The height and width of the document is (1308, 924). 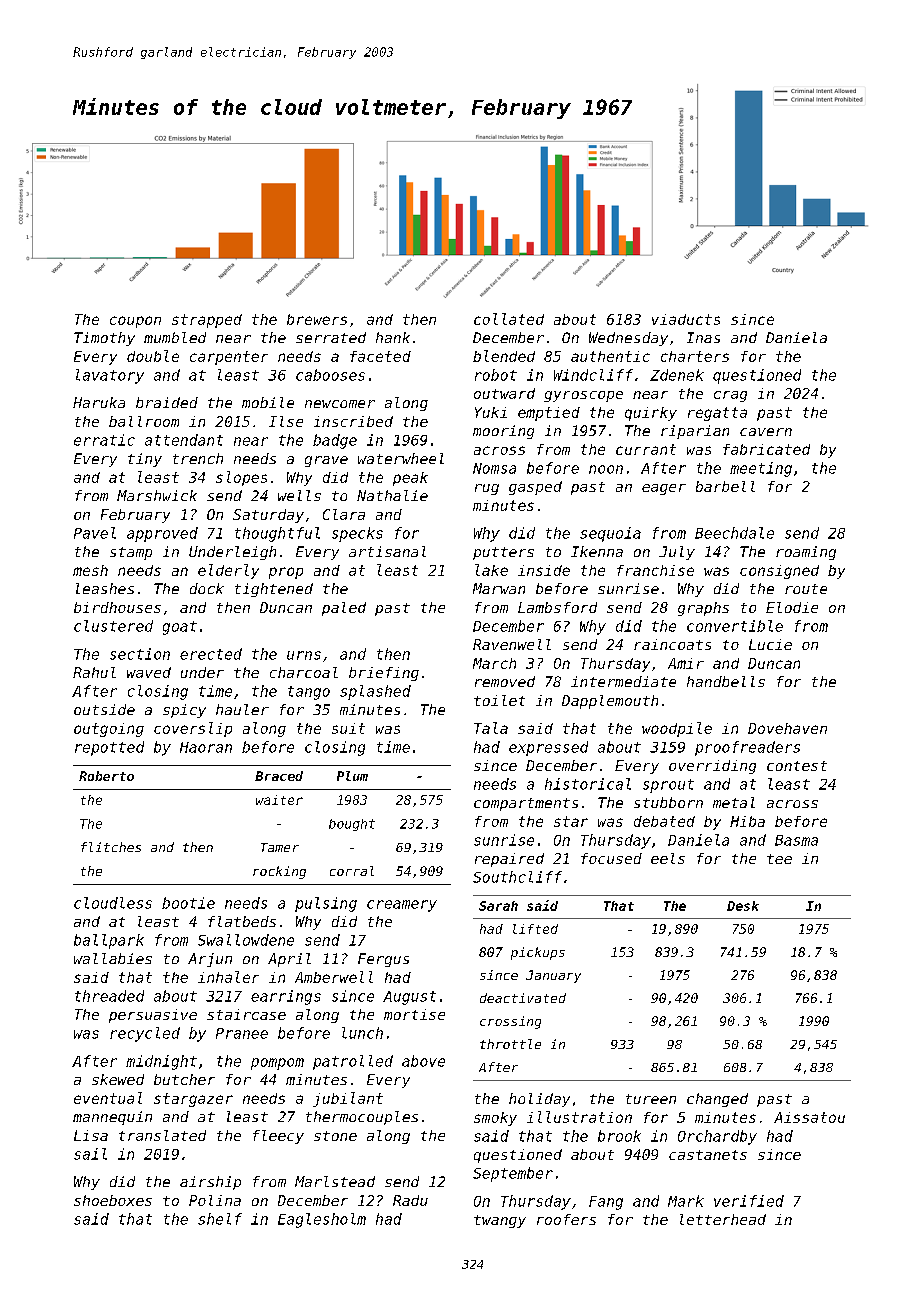 I want to click on viaducts, so click(x=686, y=319).
